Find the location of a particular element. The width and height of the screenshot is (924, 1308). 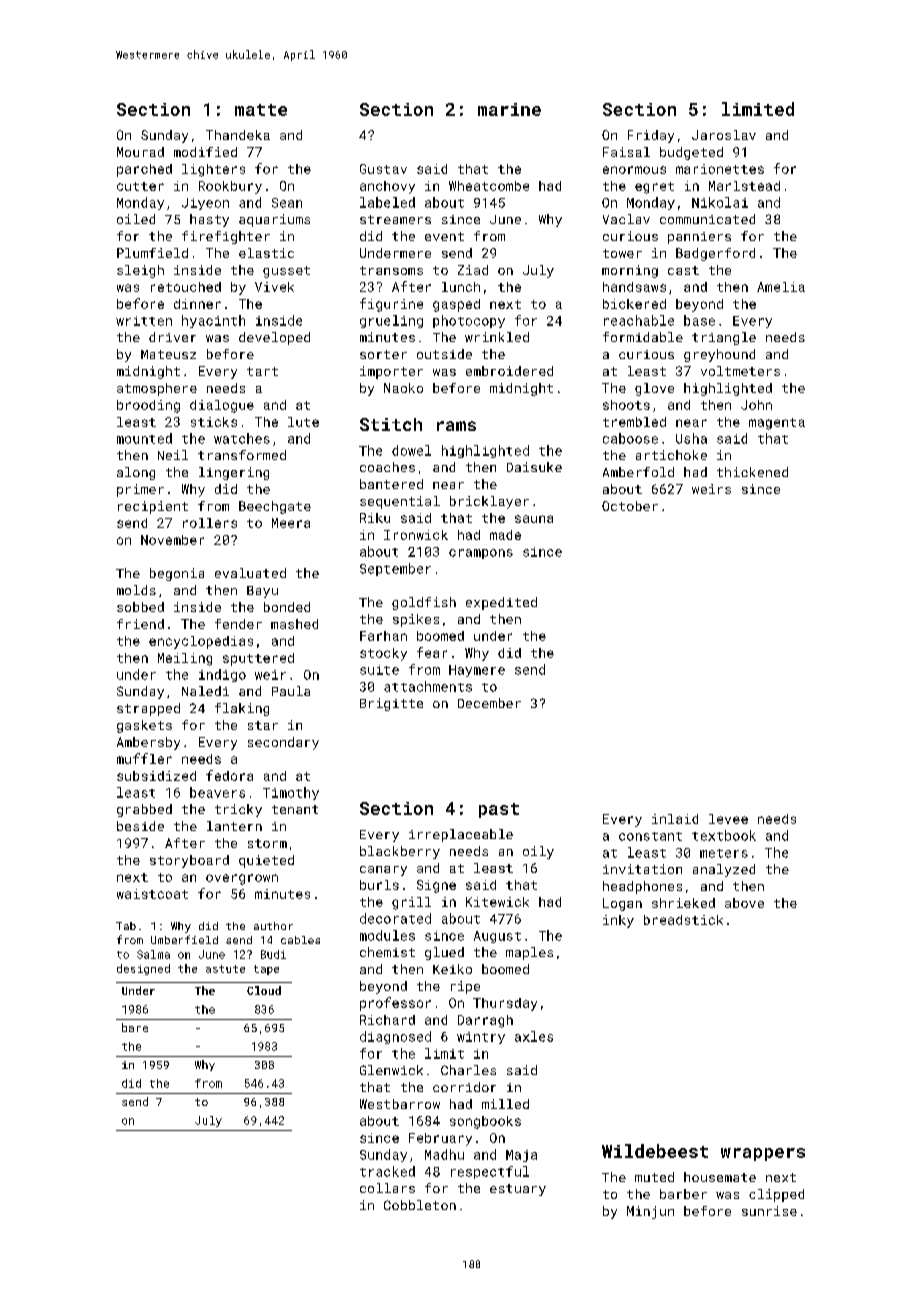

Faisal is located at coordinates (626, 152).
